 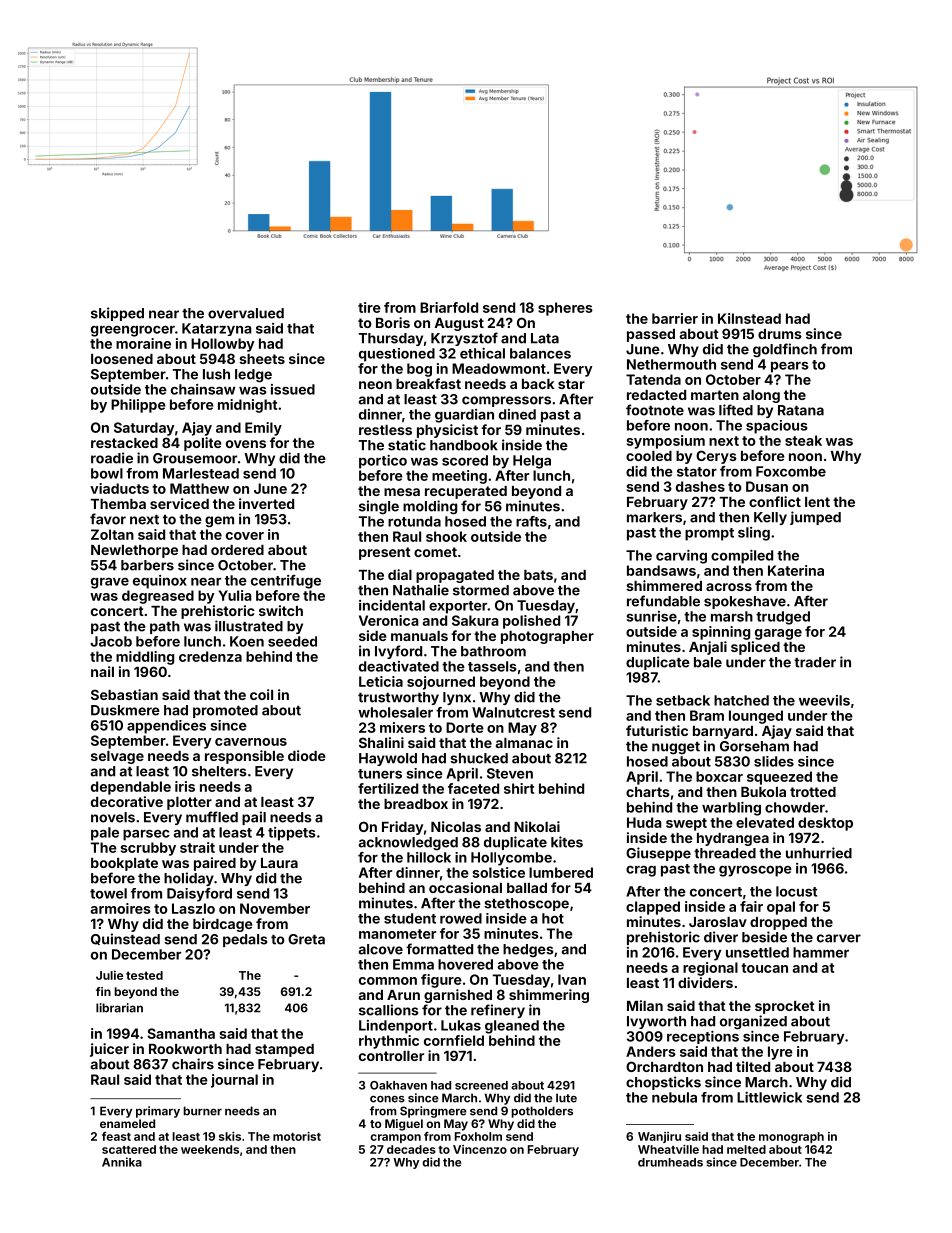 What do you see at coordinates (512, 1027) in the image?
I see `gleaned` at bounding box center [512, 1027].
